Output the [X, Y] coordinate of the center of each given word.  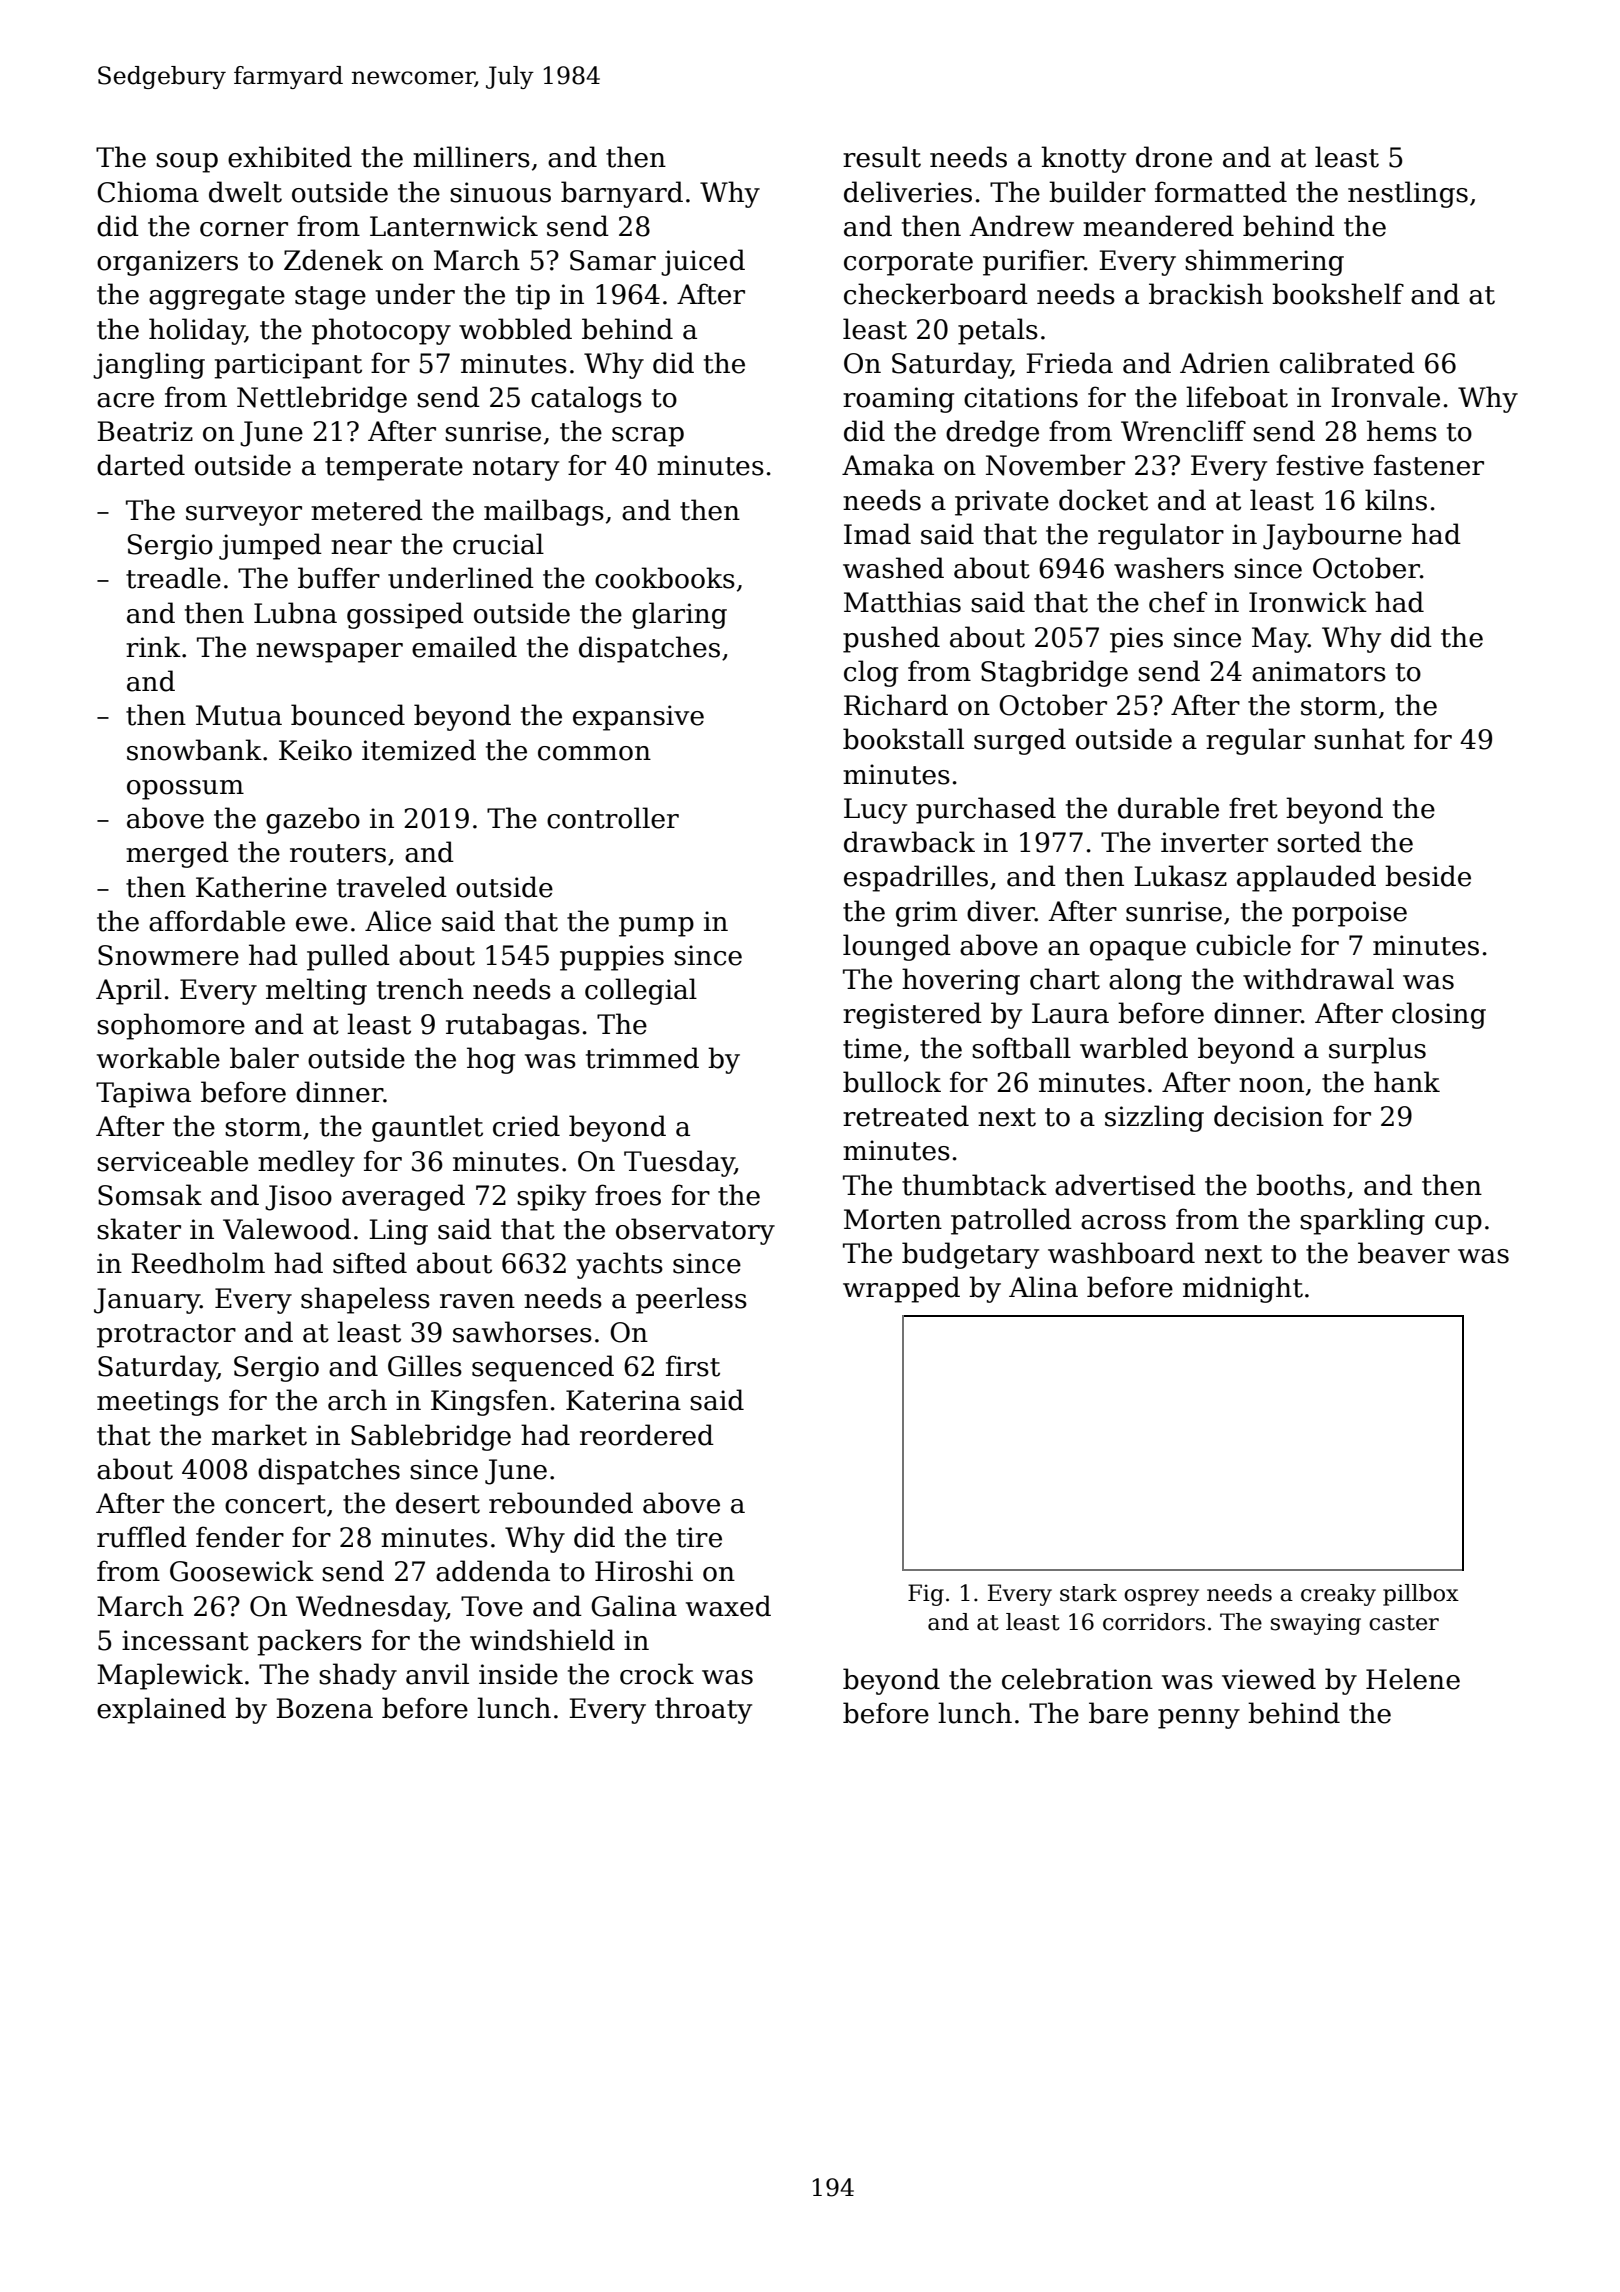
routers [338, 853]
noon [1271, 1085]
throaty [703, 1710]
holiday [197, 331]
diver [1001, 911]
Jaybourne [1332, 536]
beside [1428, 876]
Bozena [324, 1708]
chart [1065, 979]
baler [264, 1058]
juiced [703, 262]
